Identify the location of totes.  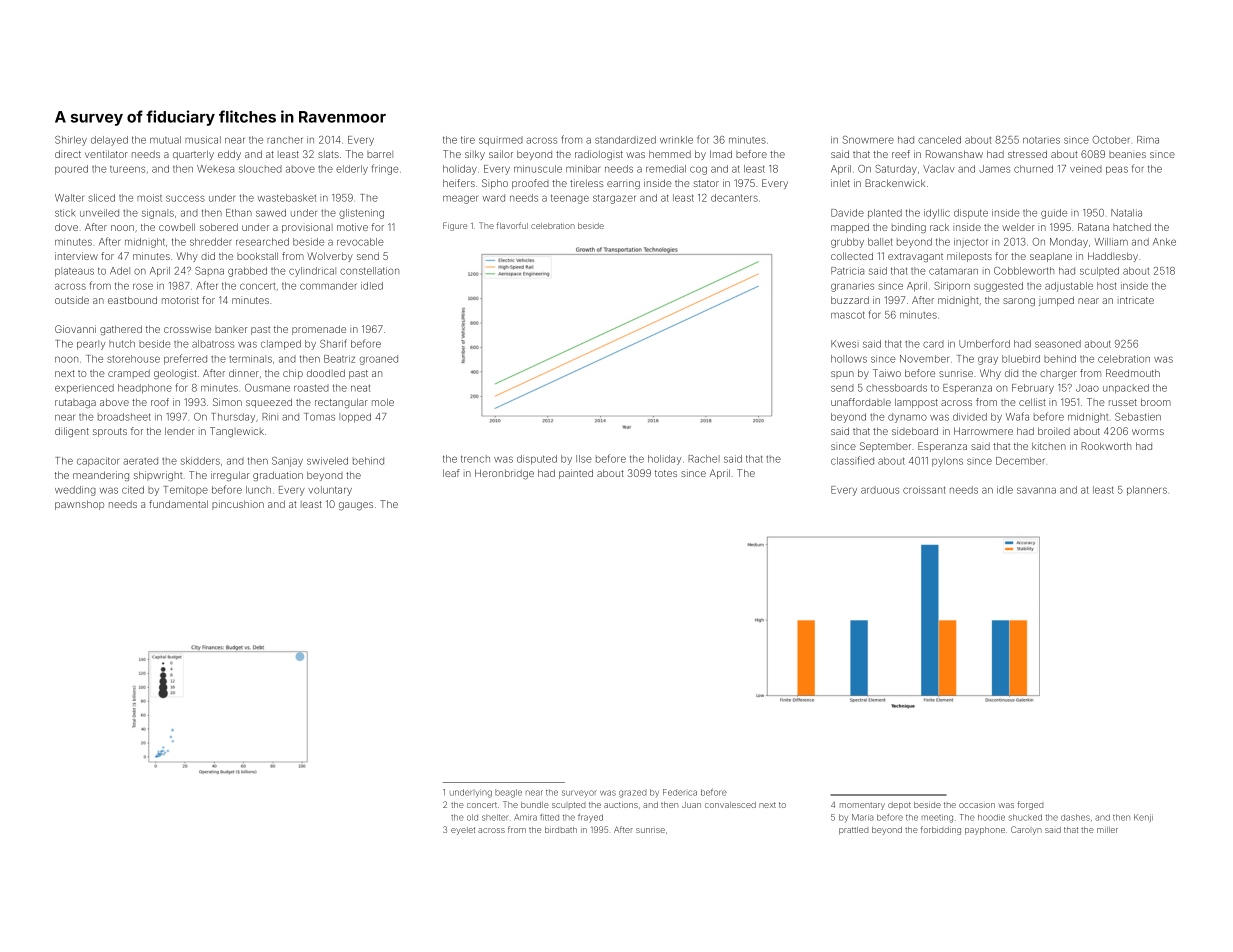
(666, 473).
